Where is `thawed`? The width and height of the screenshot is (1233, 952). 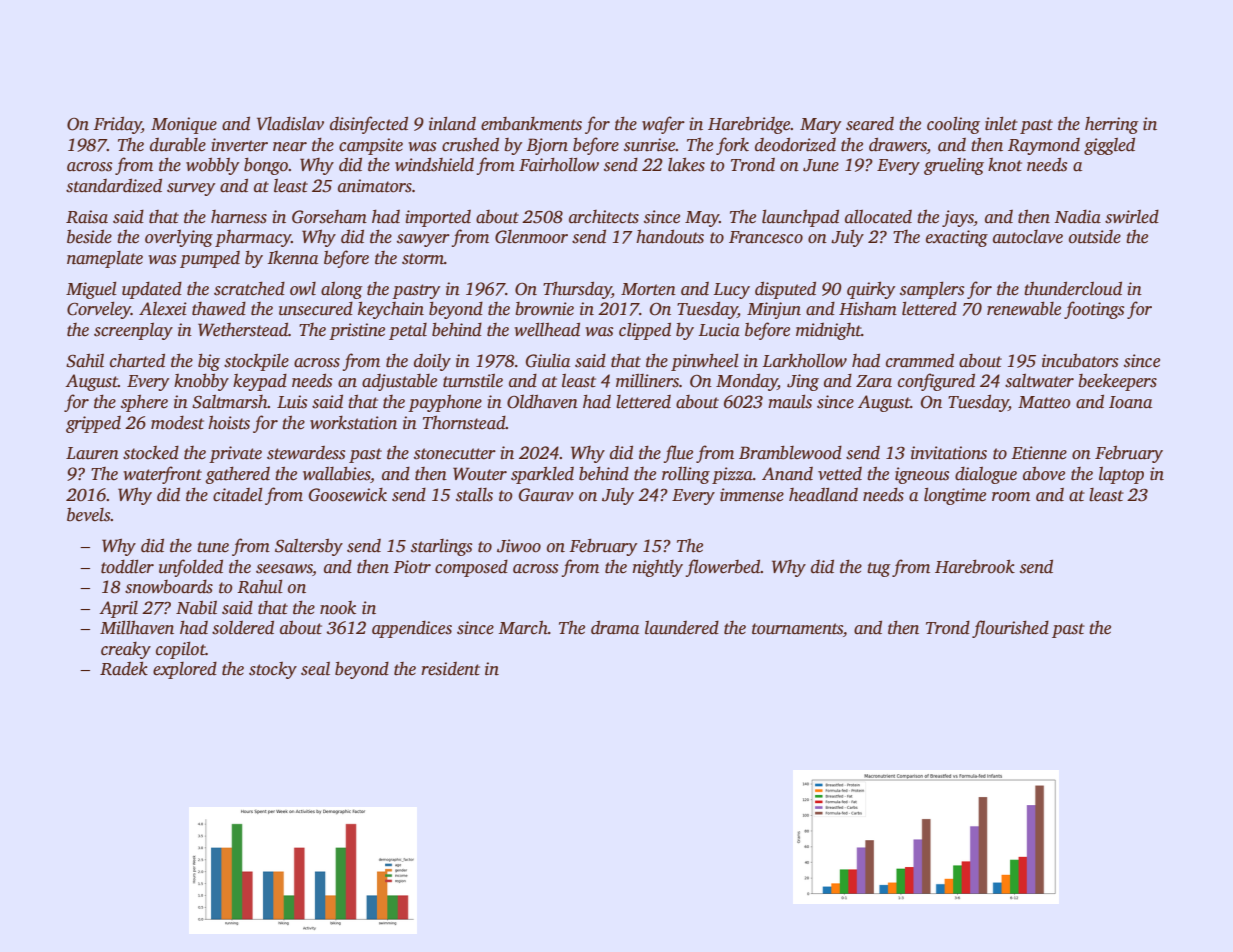 thawed is located at coordinates (219, 309).
